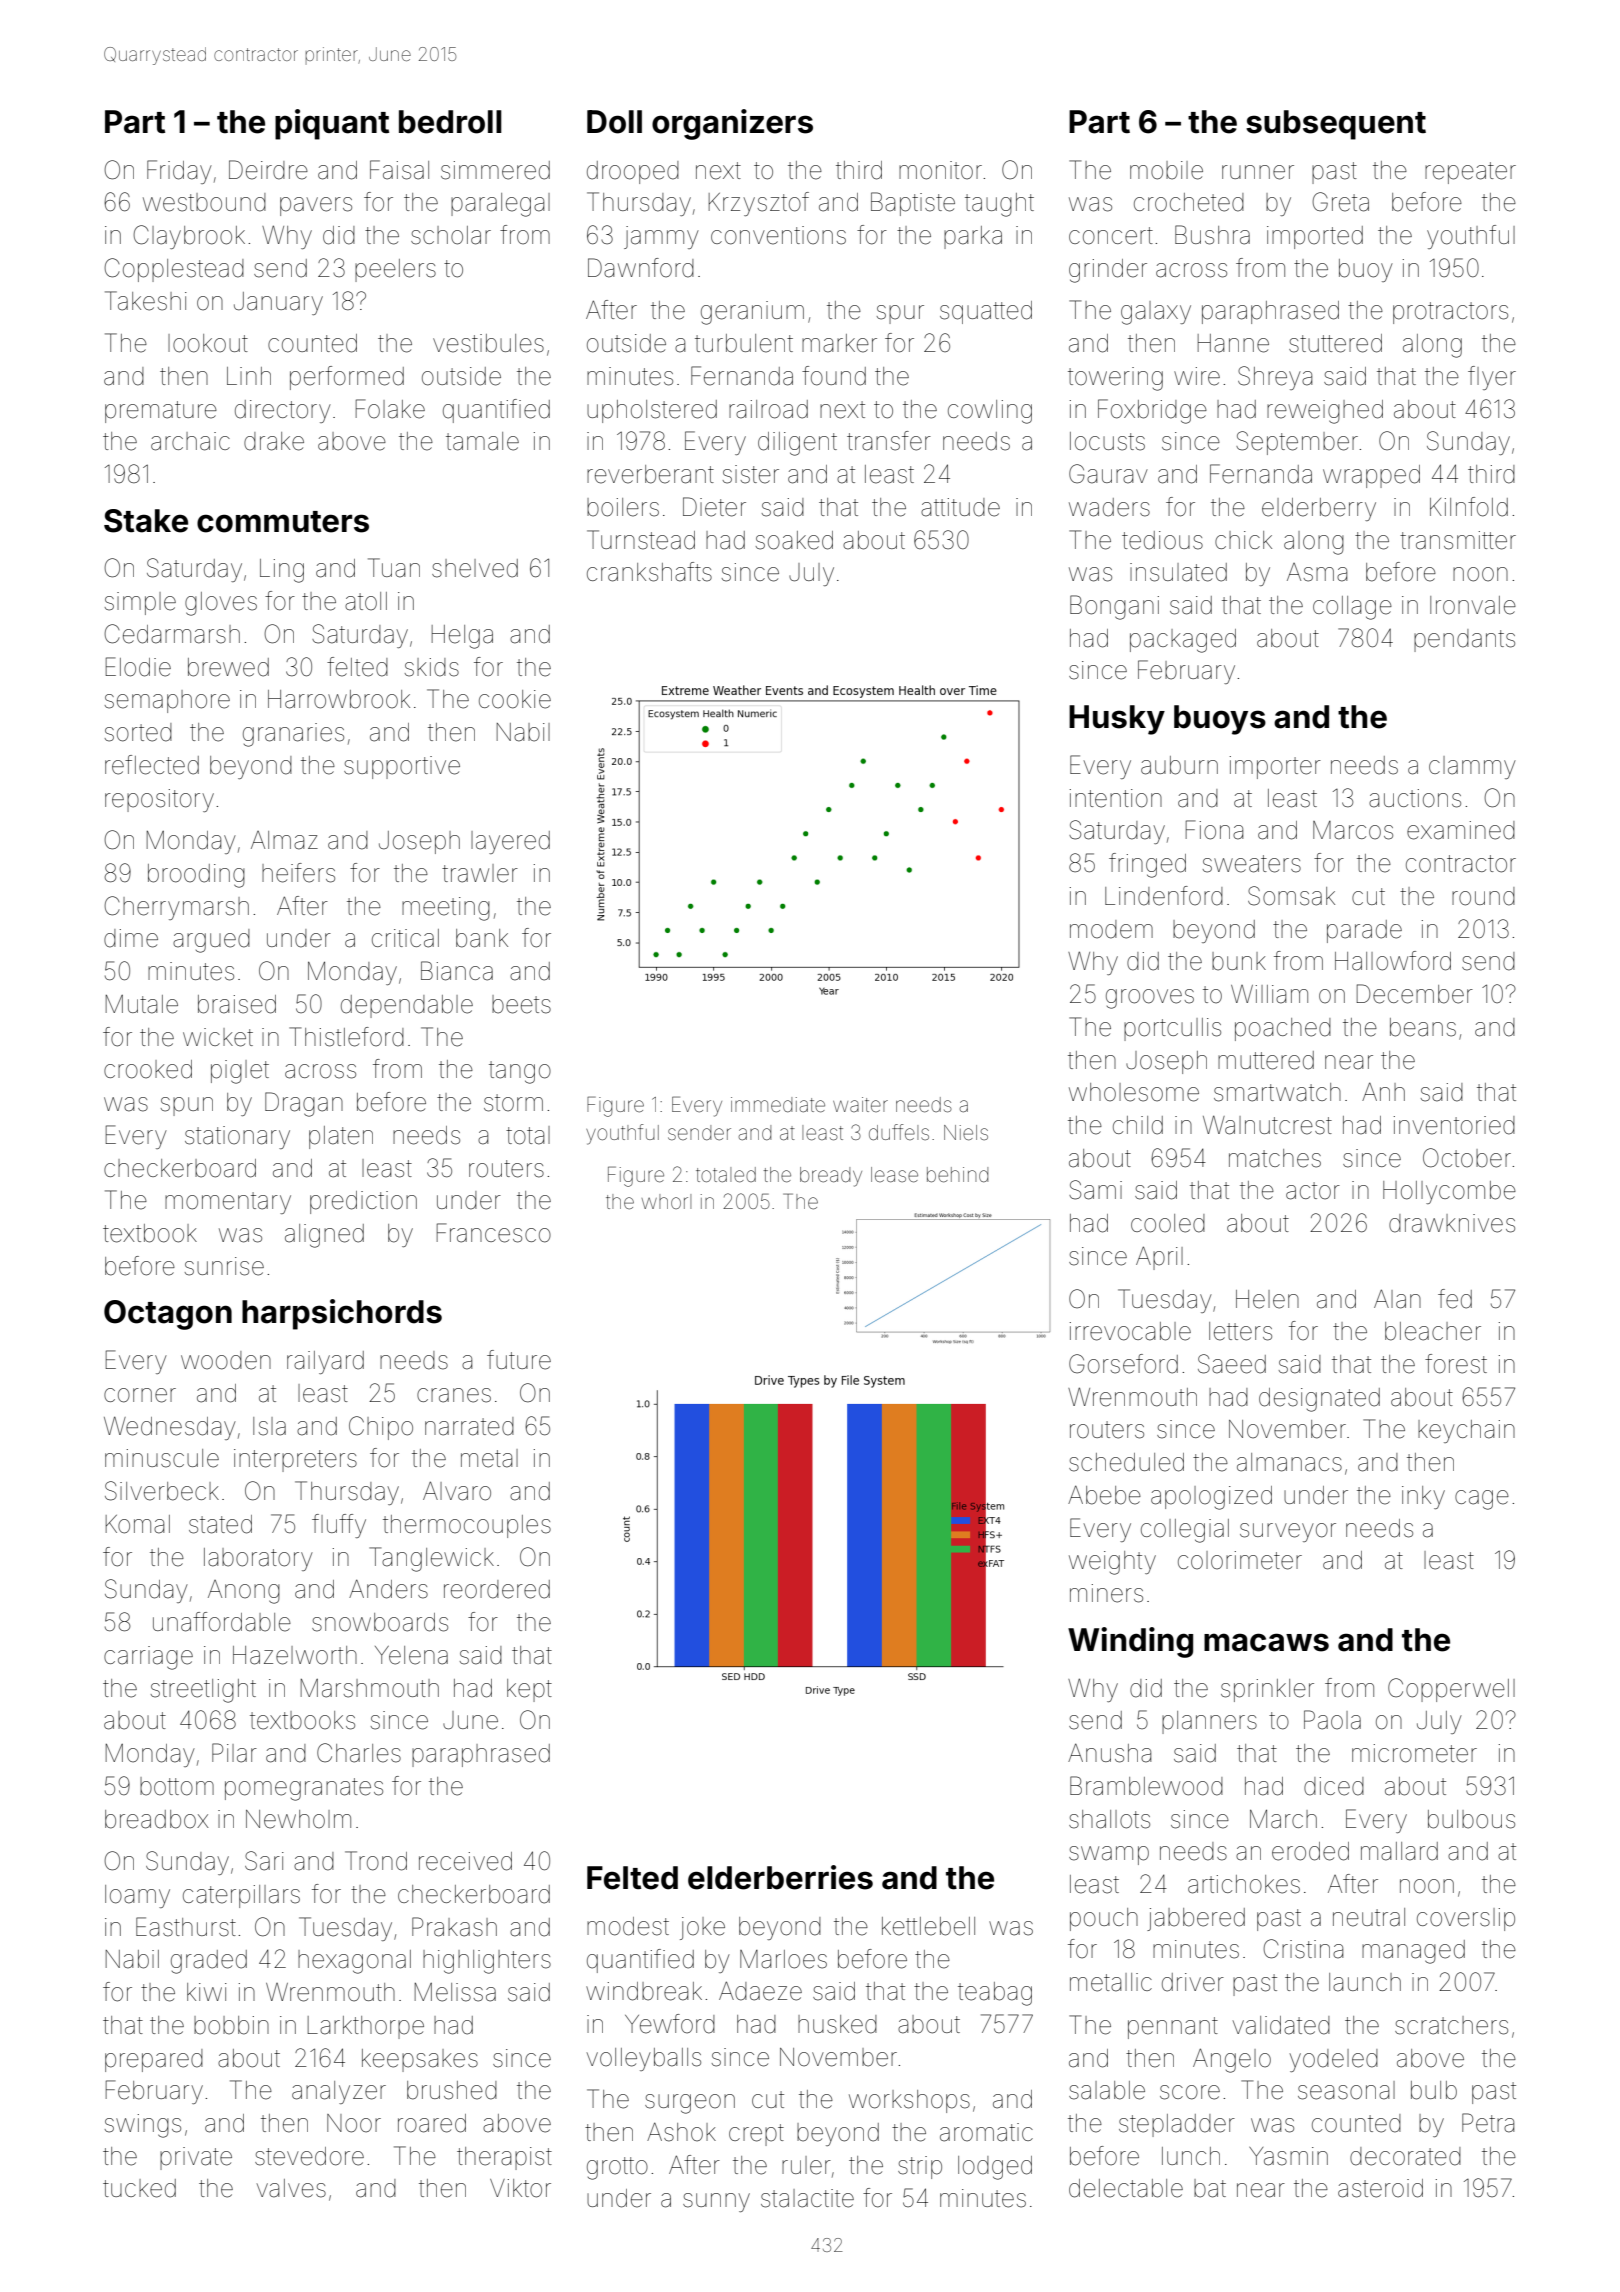 Image resolution: width=1620 pixels, height=2292 pixels. Describe the element at coordinates (732, 124) in the screenshot. I see `organizers` at that location.
